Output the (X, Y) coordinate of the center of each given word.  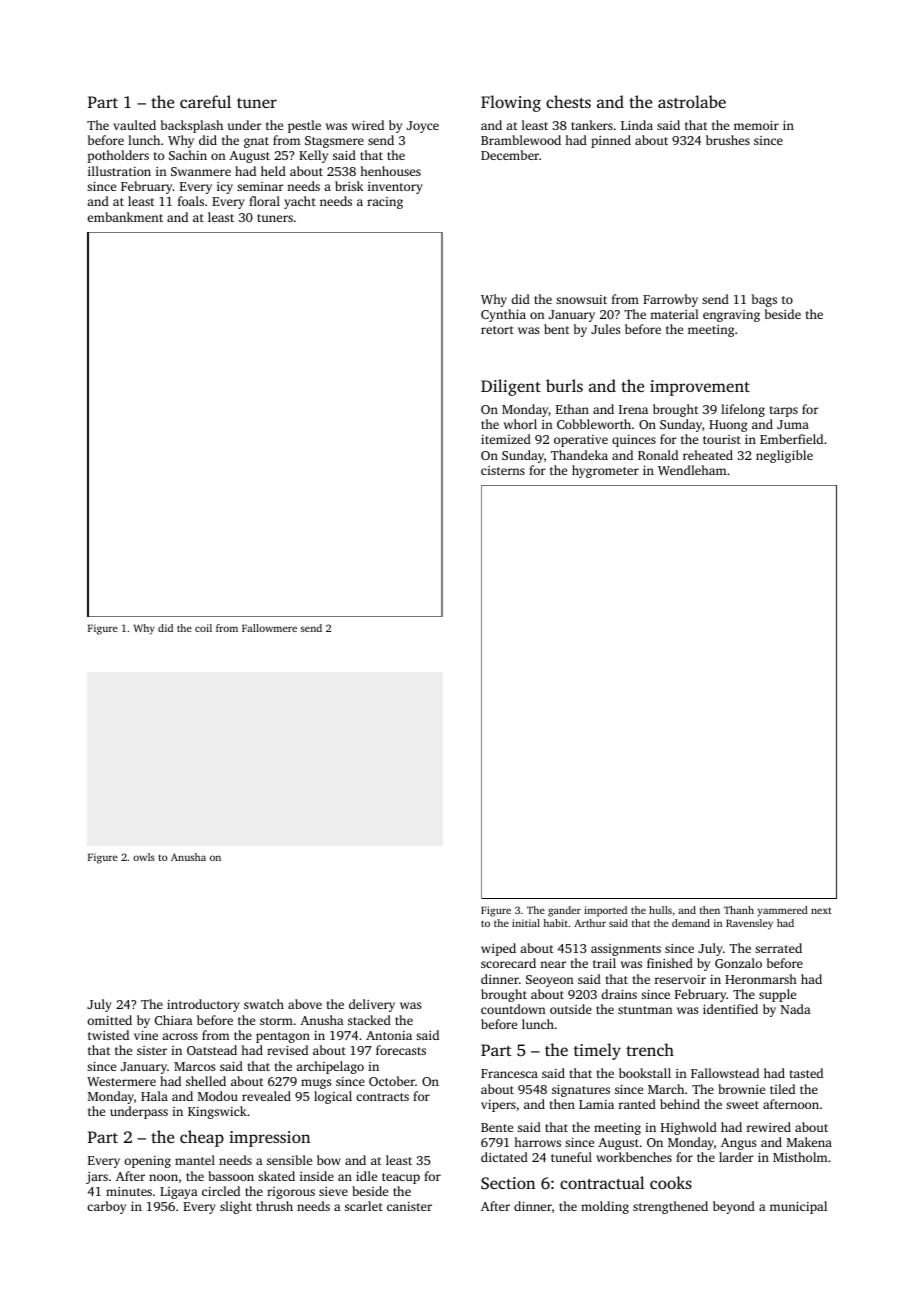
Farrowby (670, 300)
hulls (660, 910)
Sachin (188, 155)
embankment (125, 217)
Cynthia (503, 315)
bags (764, 300)
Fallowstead (725, 1073)
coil (203, 628)
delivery (372, 1005)
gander (564, 911)
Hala (154, 1096)
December (510, 155)
